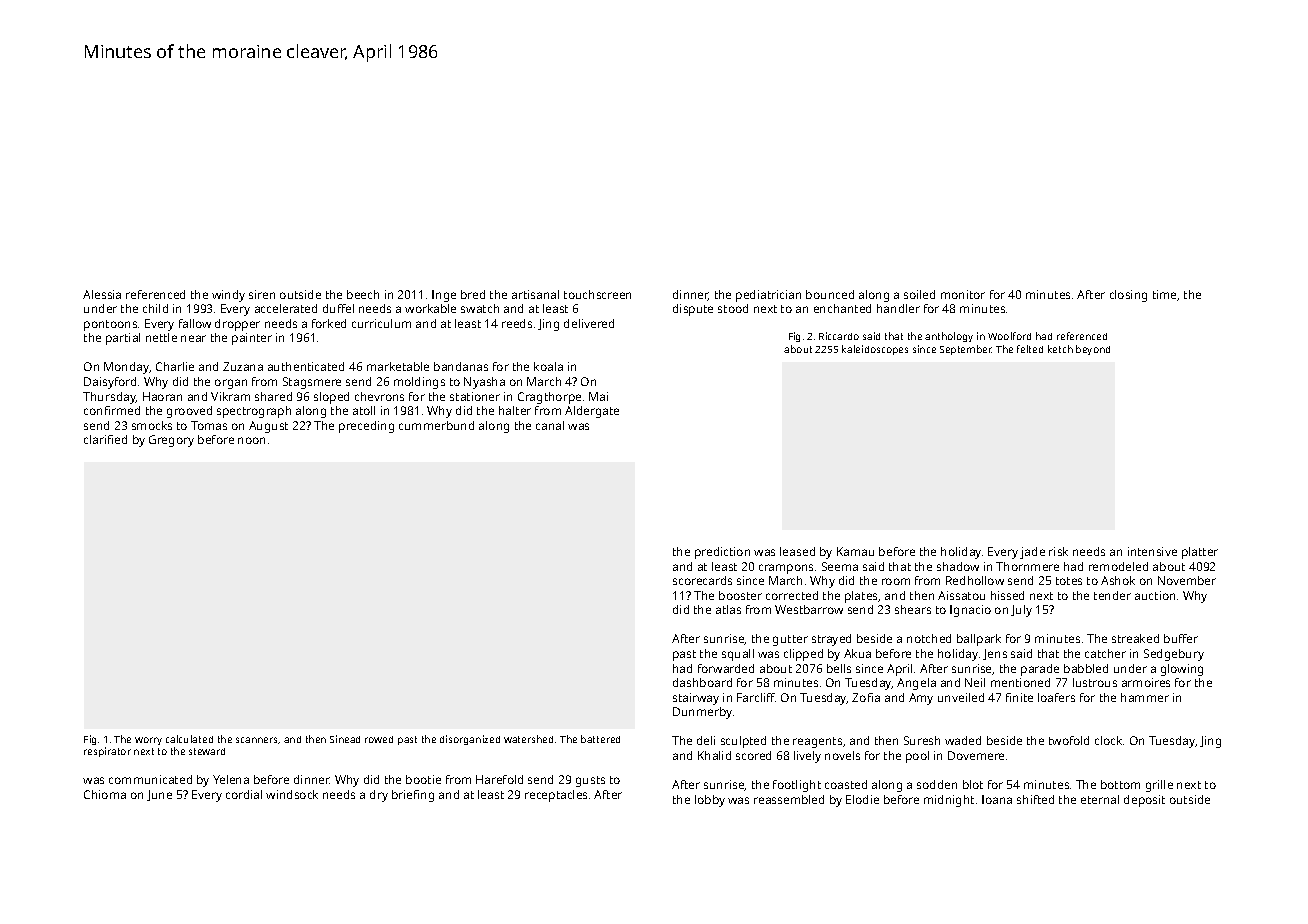  Describe the element at coordinates (159, 795) in the document. I see `June` at that location.
